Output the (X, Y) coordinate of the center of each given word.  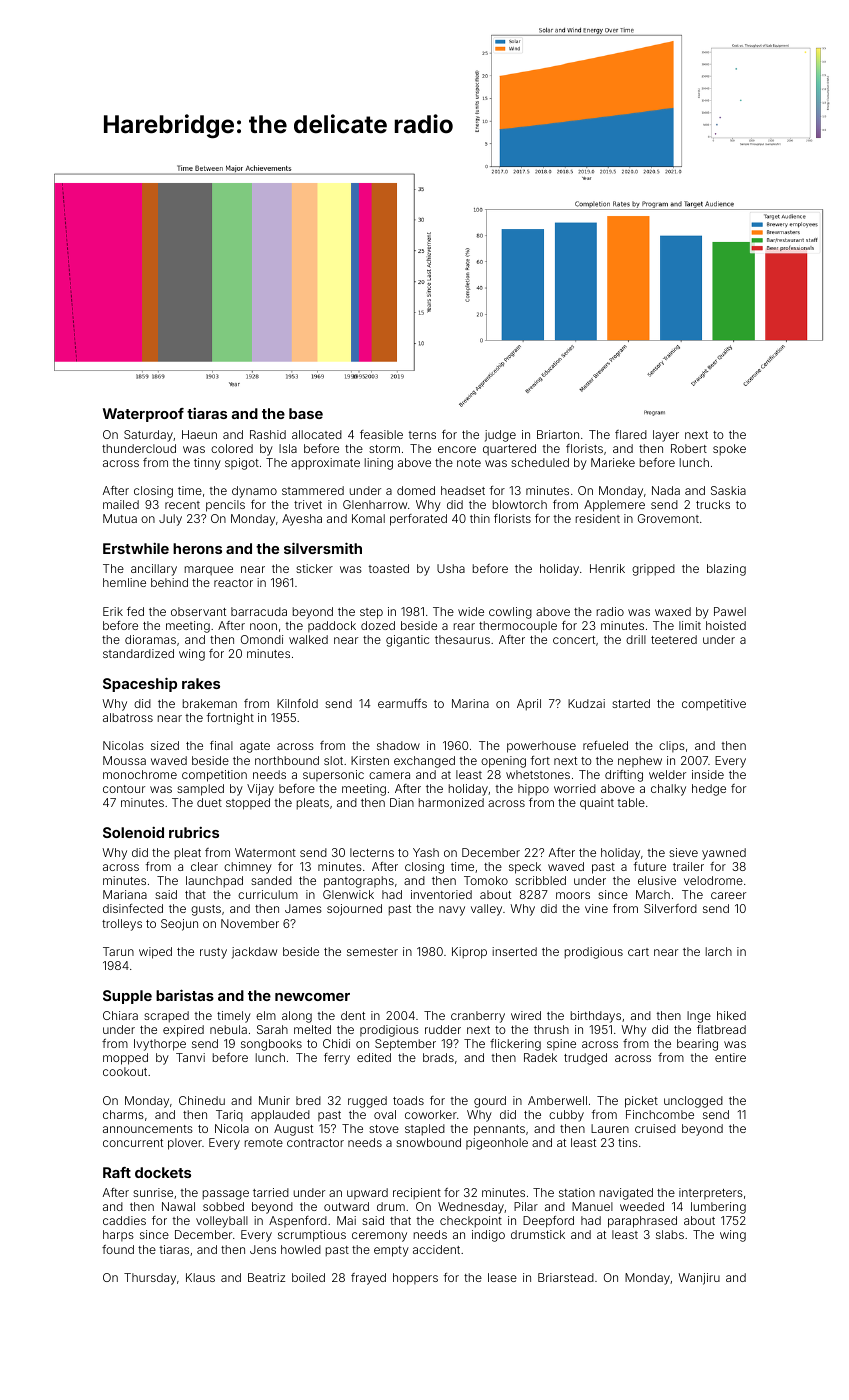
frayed (368, 1279)
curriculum (268, 894)
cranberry (478, 1017)
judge (500, 436)
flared (631, 434)
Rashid (268, 434)
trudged (585, 1059)
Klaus (200, 1277)
